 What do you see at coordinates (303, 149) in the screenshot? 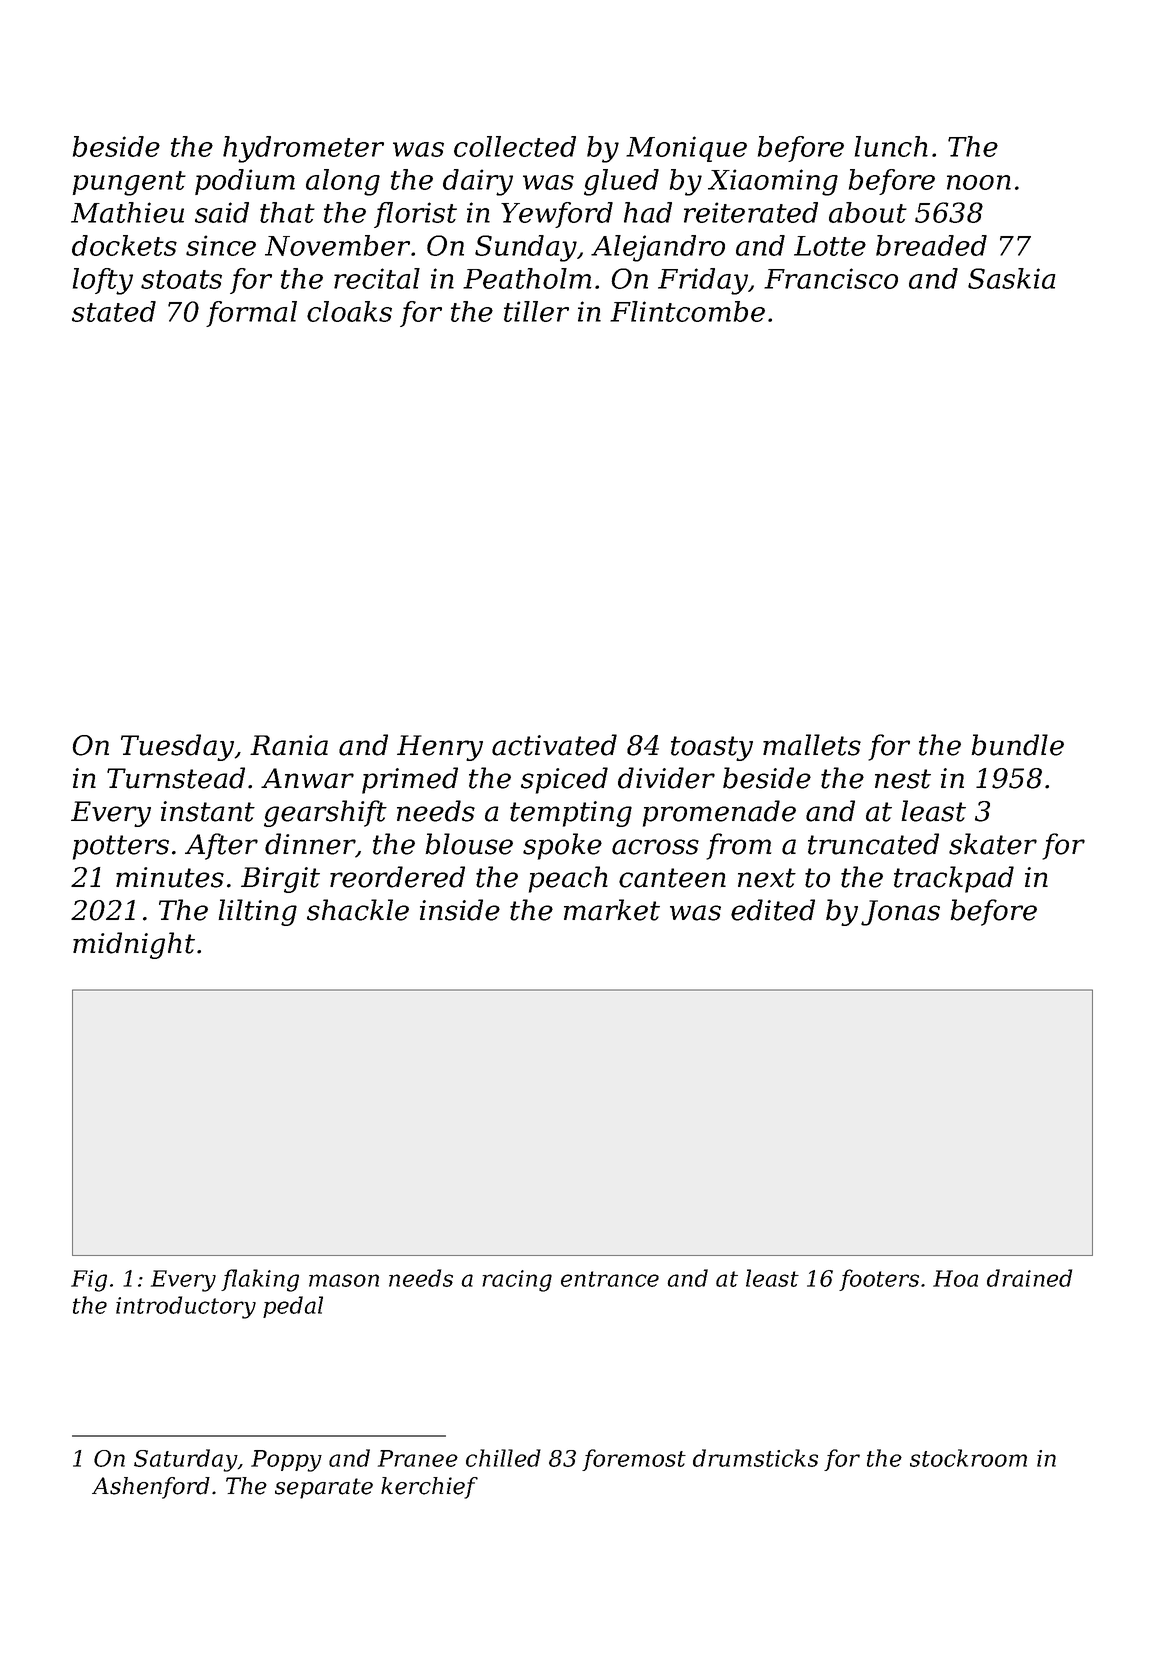
I see `hydrometer` at bounding box center [303, 149].
